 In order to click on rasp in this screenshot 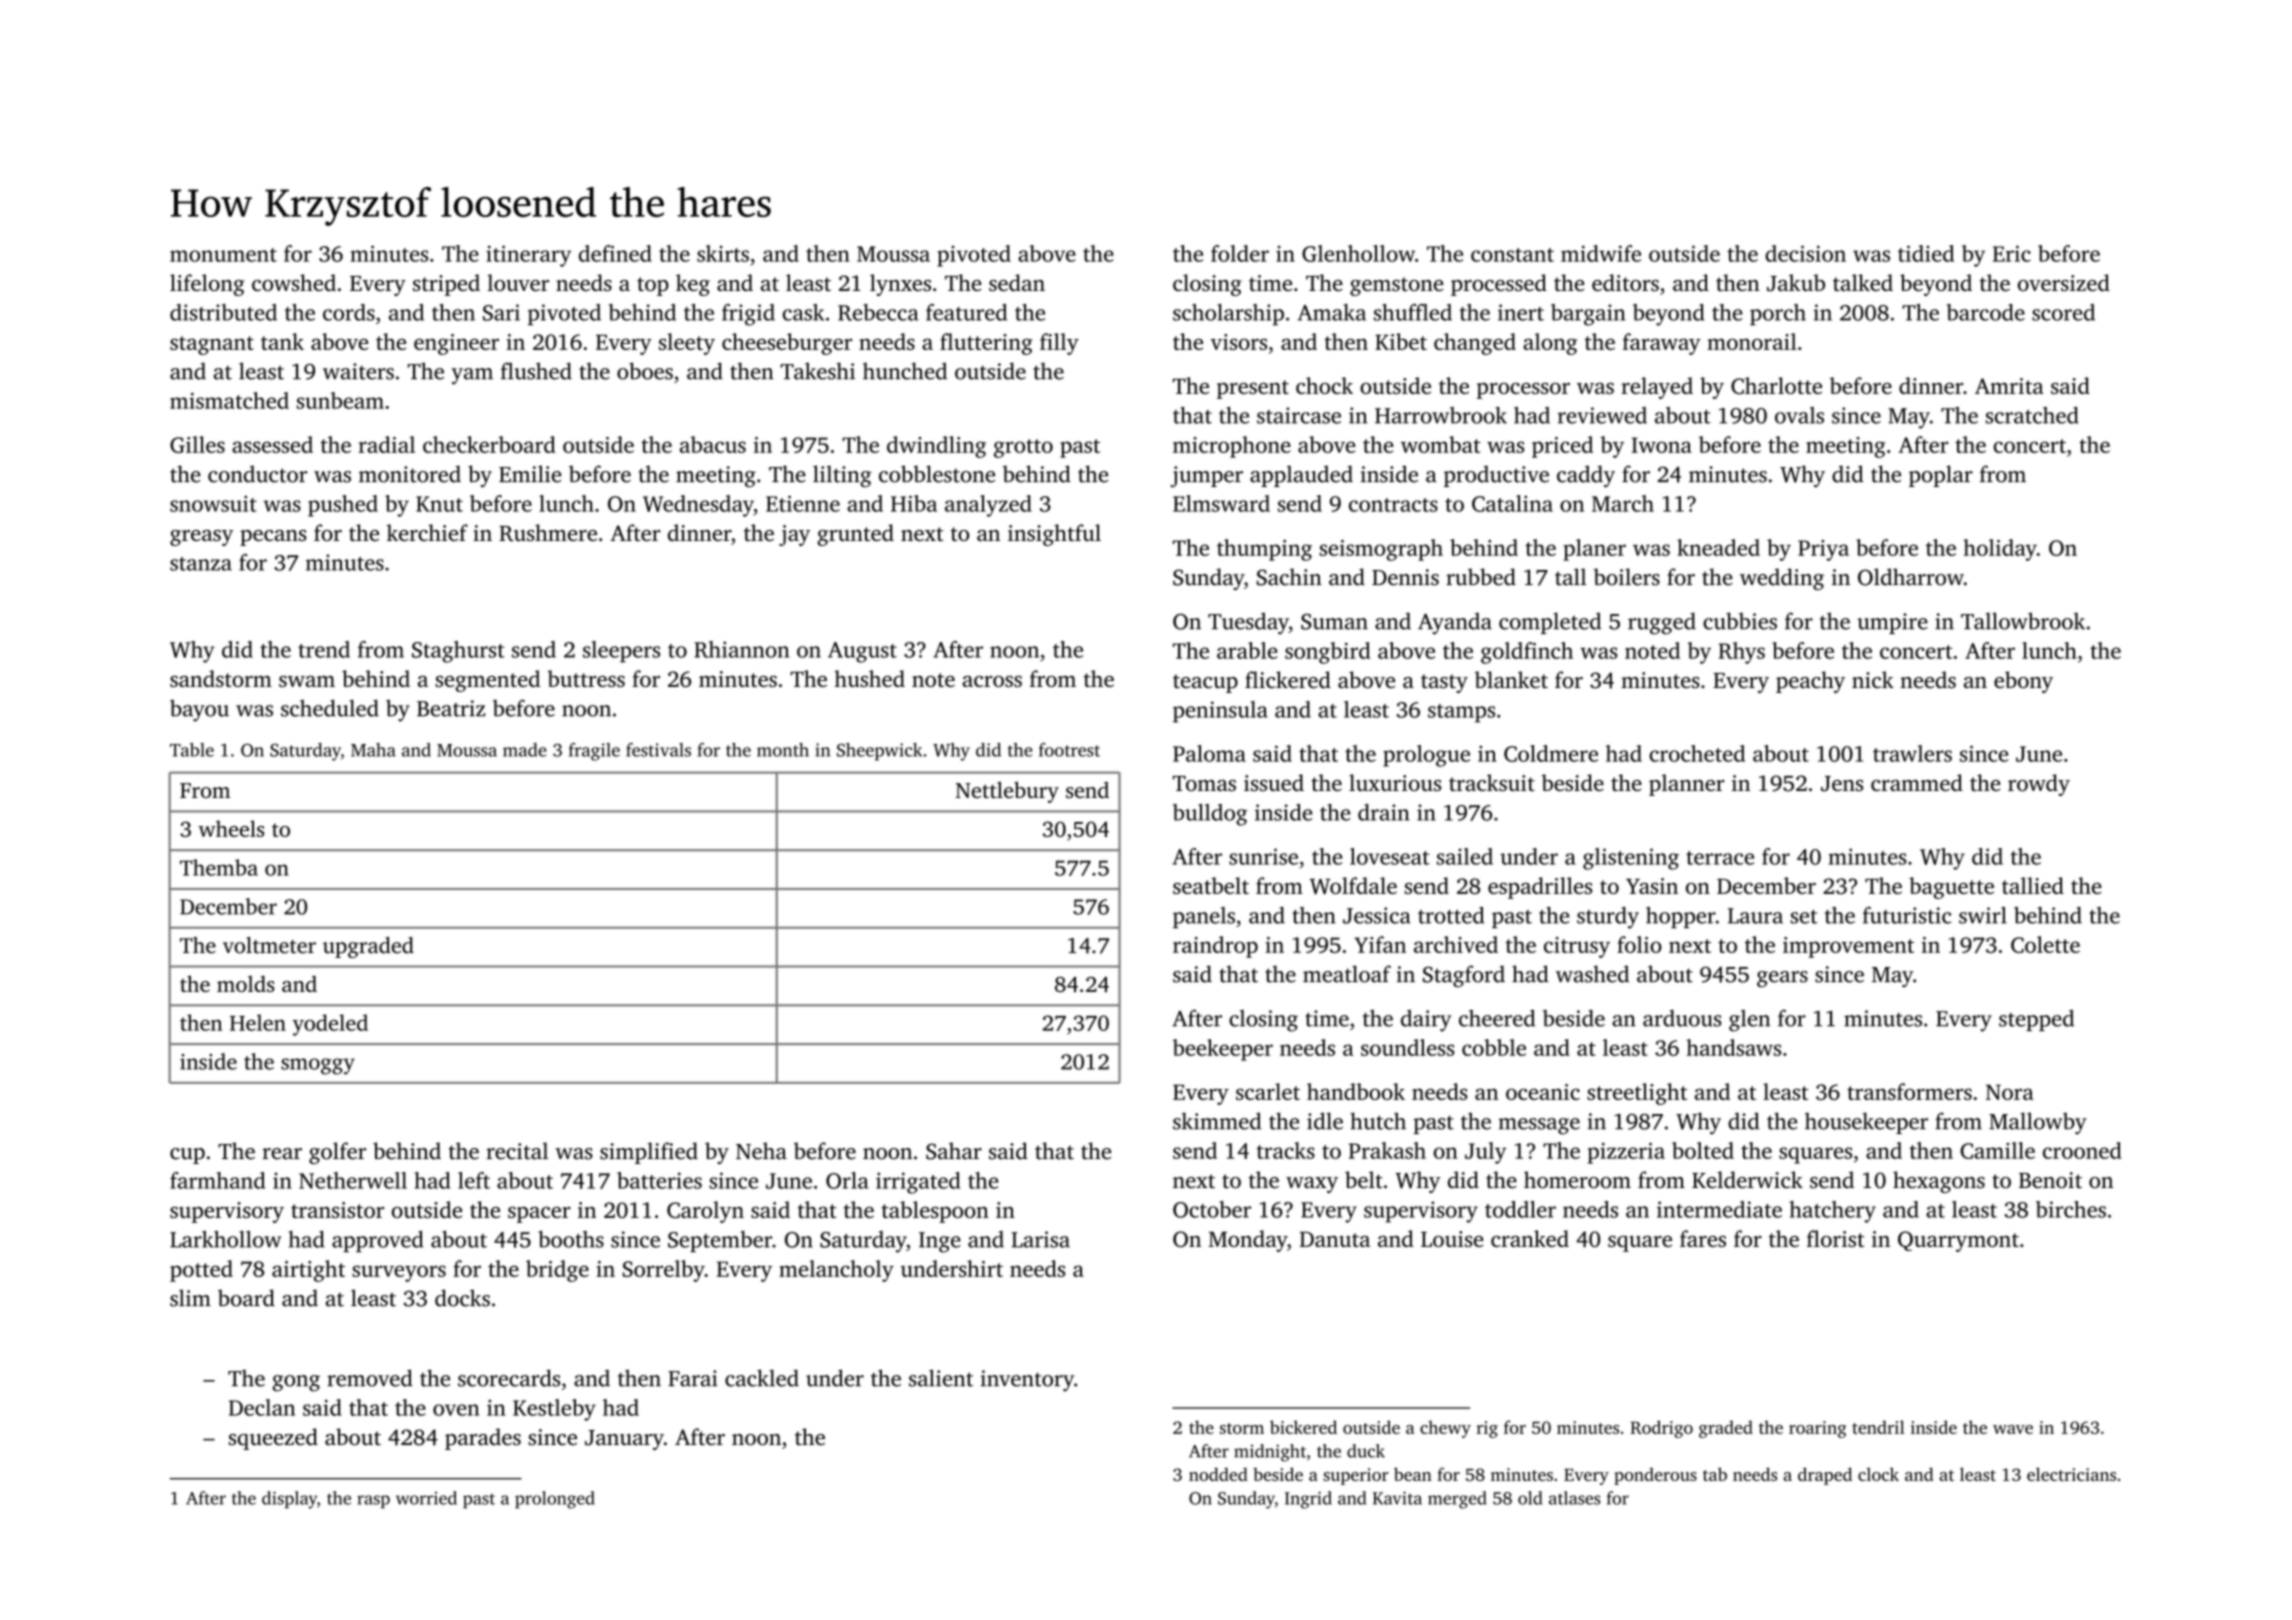, I will do `click(373, 1502)`.
